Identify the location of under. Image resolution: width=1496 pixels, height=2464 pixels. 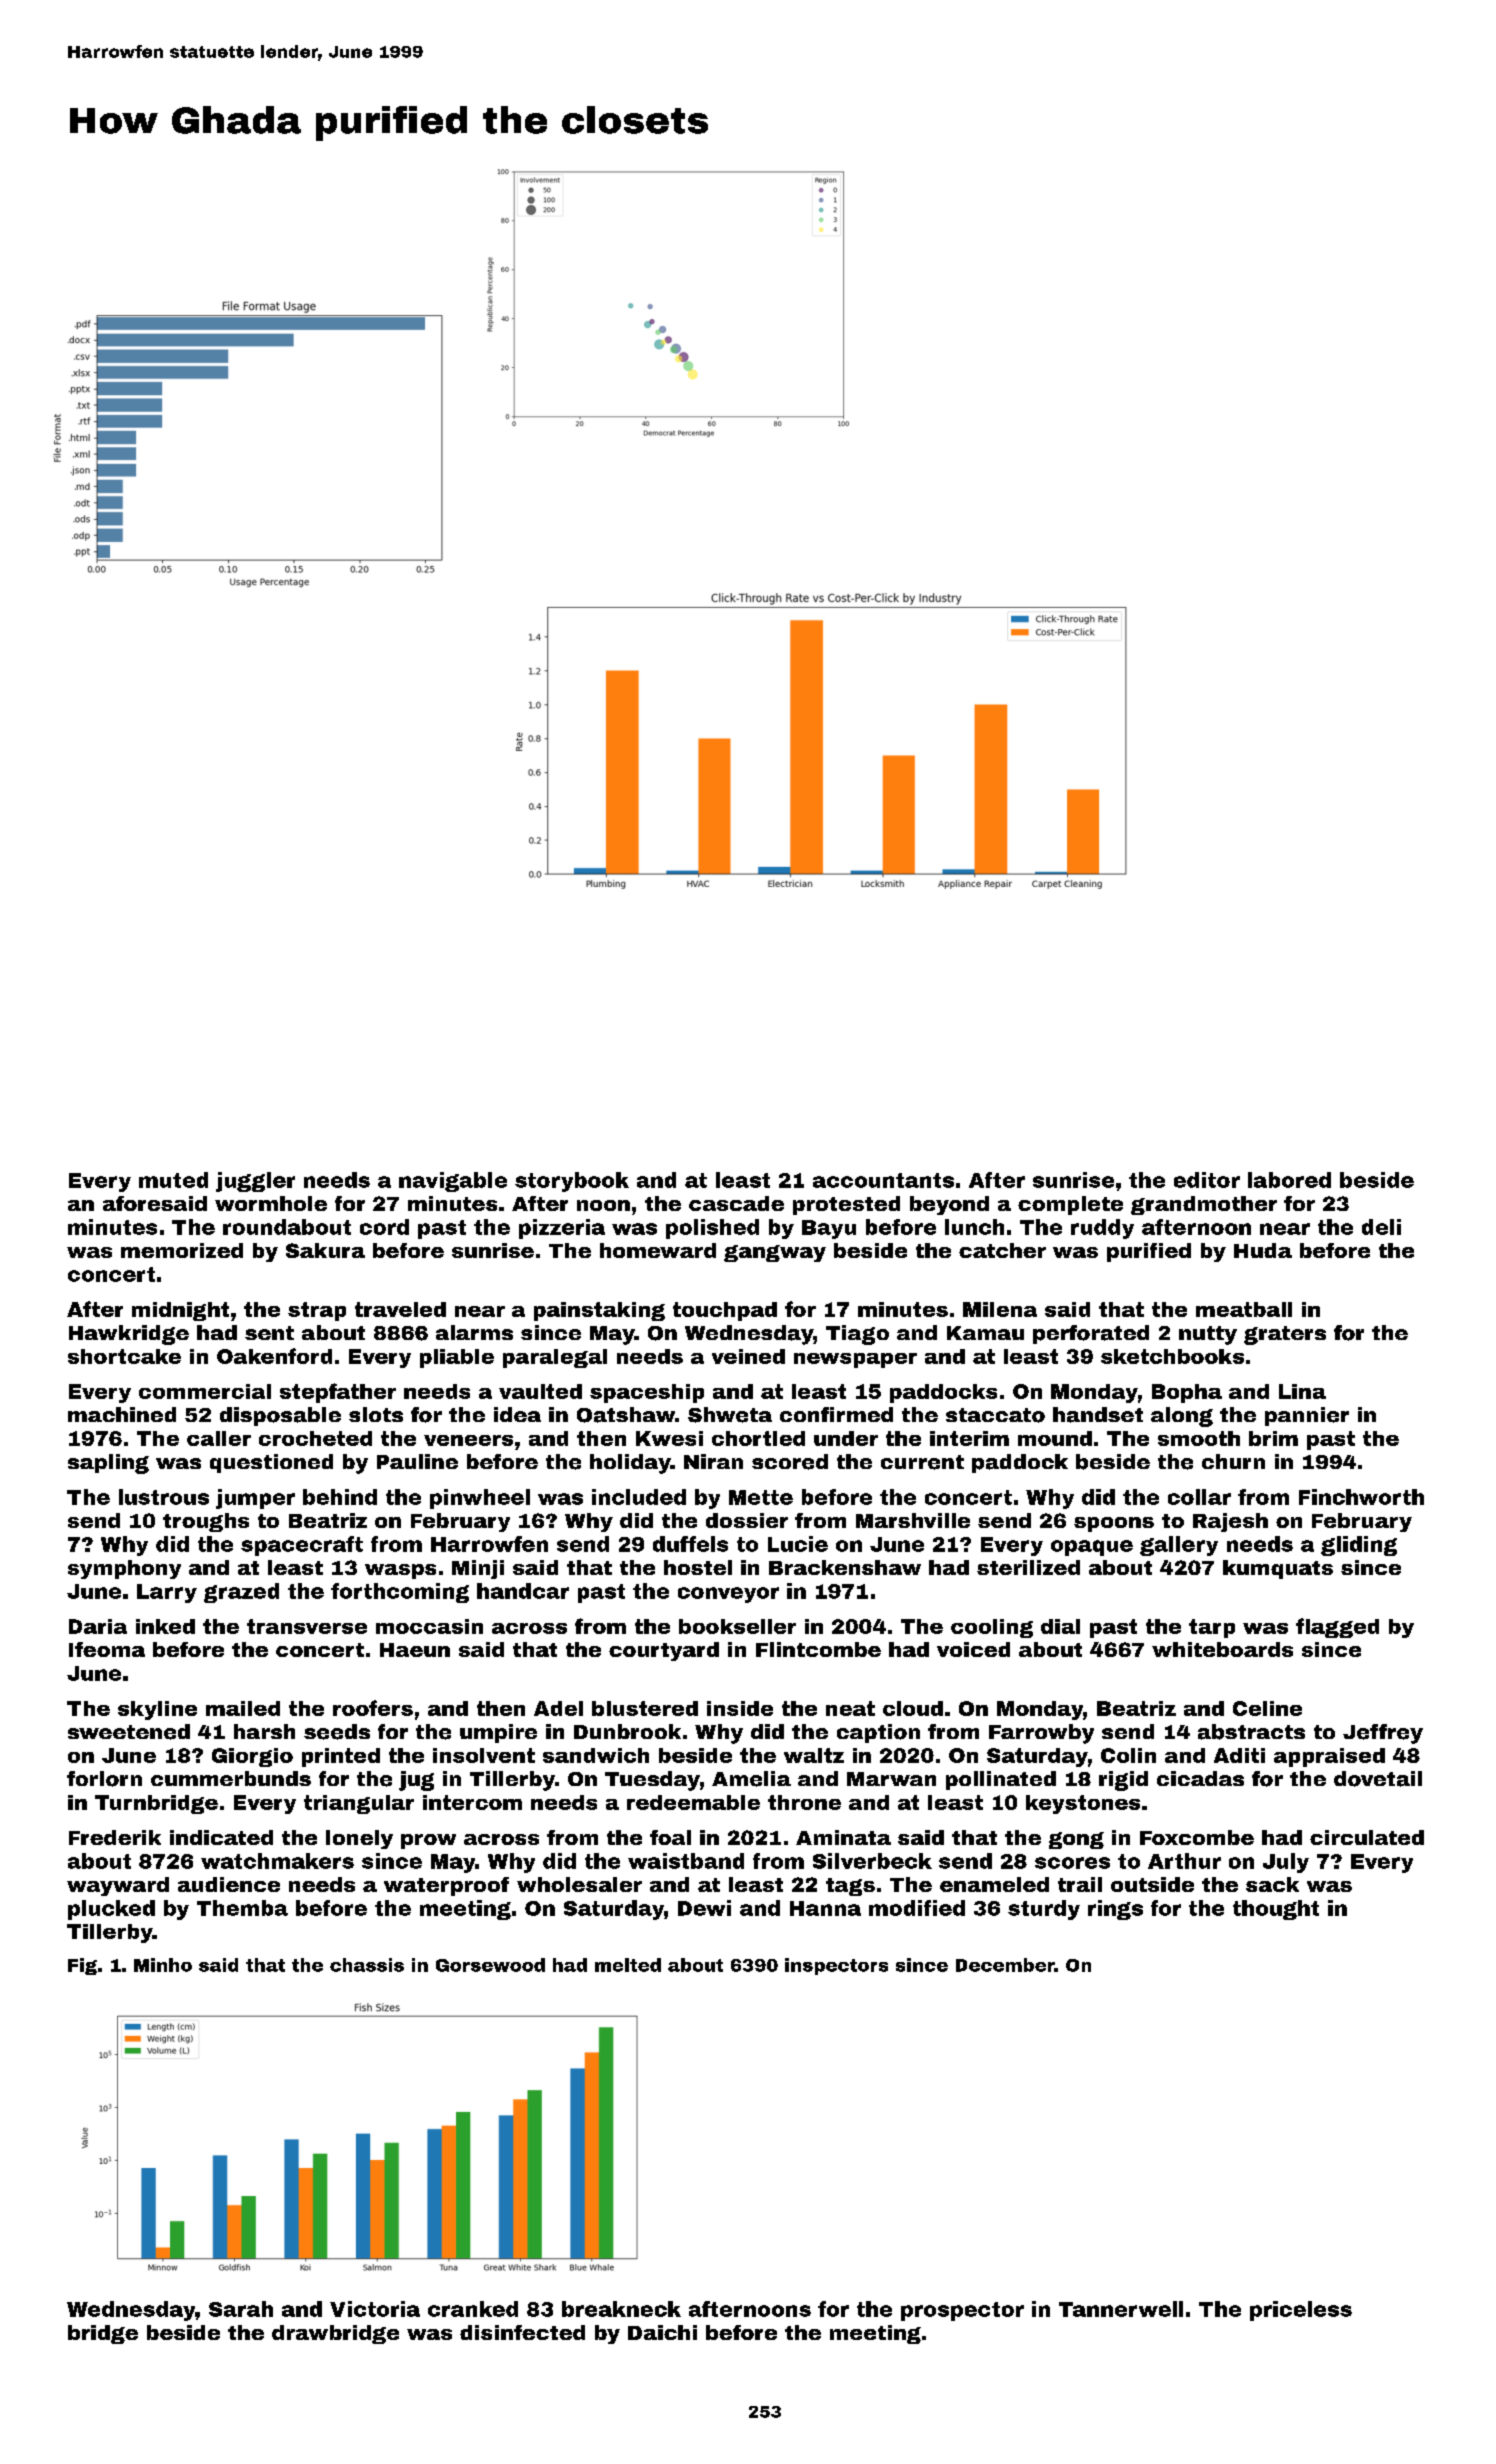
(846, 1438).
